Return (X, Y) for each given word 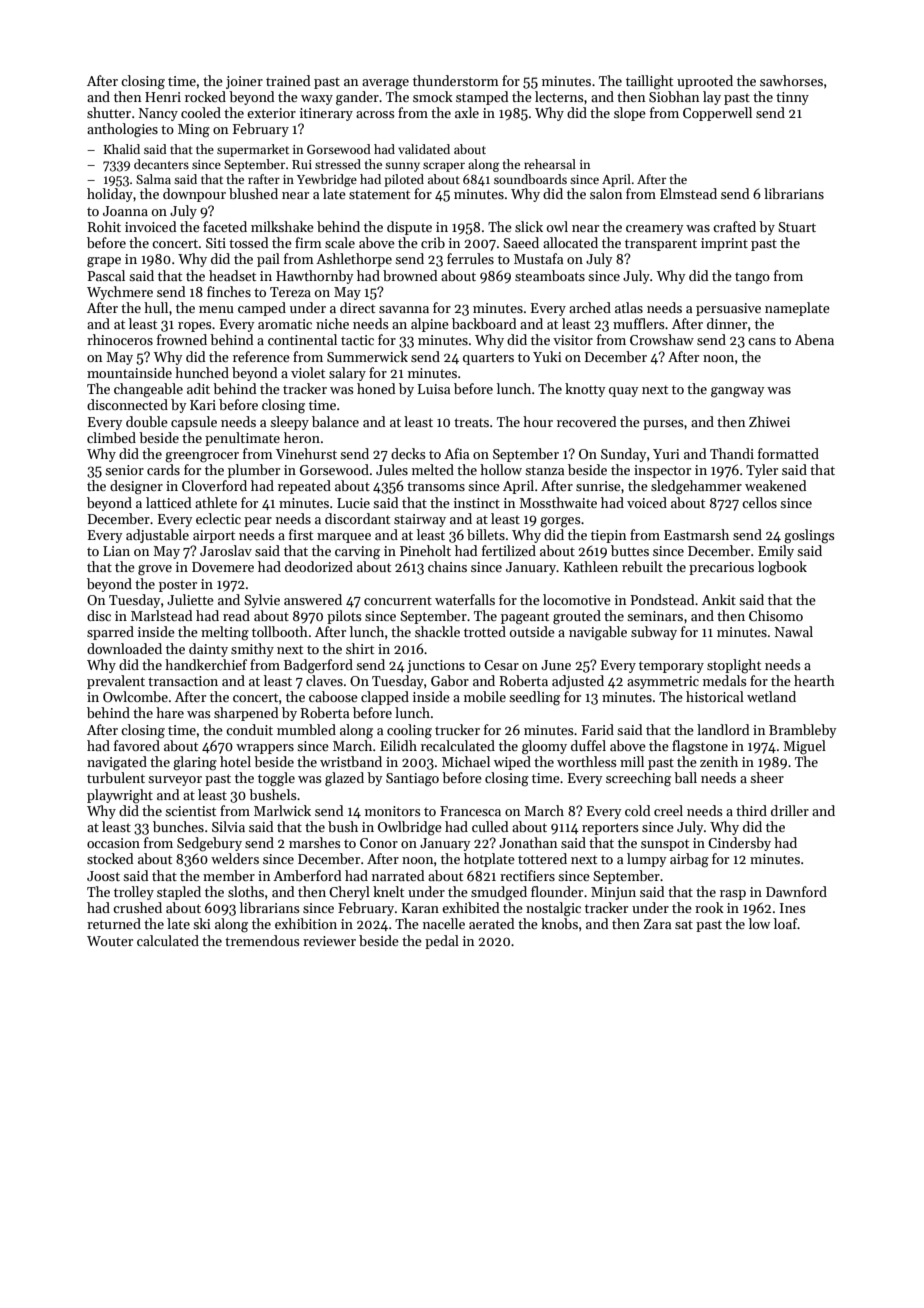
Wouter (110, 941)
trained (288, 80)
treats (471, 422)
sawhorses (791, 80)
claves (324, 680)
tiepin (608, 536)
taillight (649, 82)
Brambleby (802, 731)
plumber (254, 471)
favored (137, 745)
